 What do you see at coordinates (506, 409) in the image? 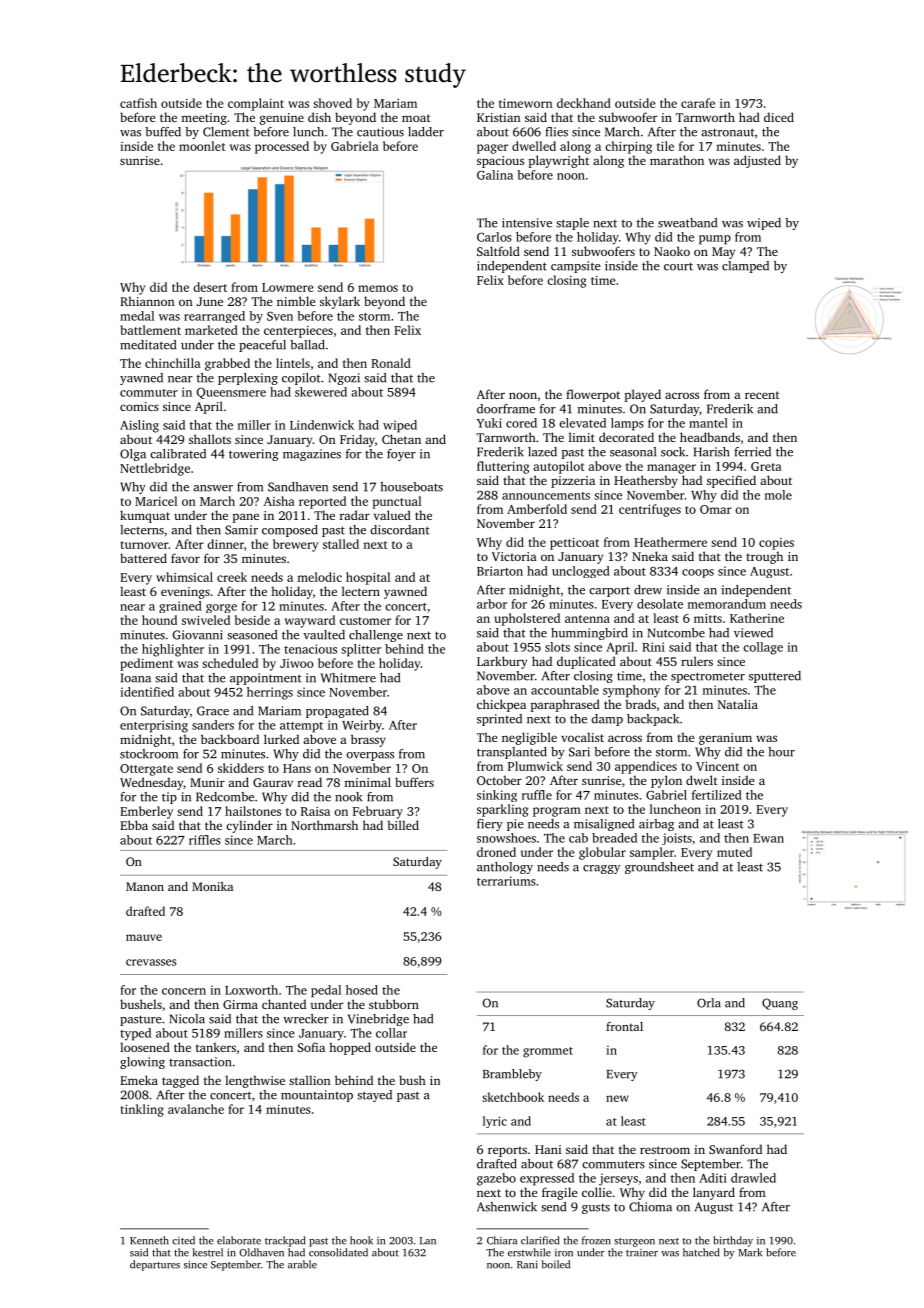
I see `doorframe` at bounding box center [506, 409].
